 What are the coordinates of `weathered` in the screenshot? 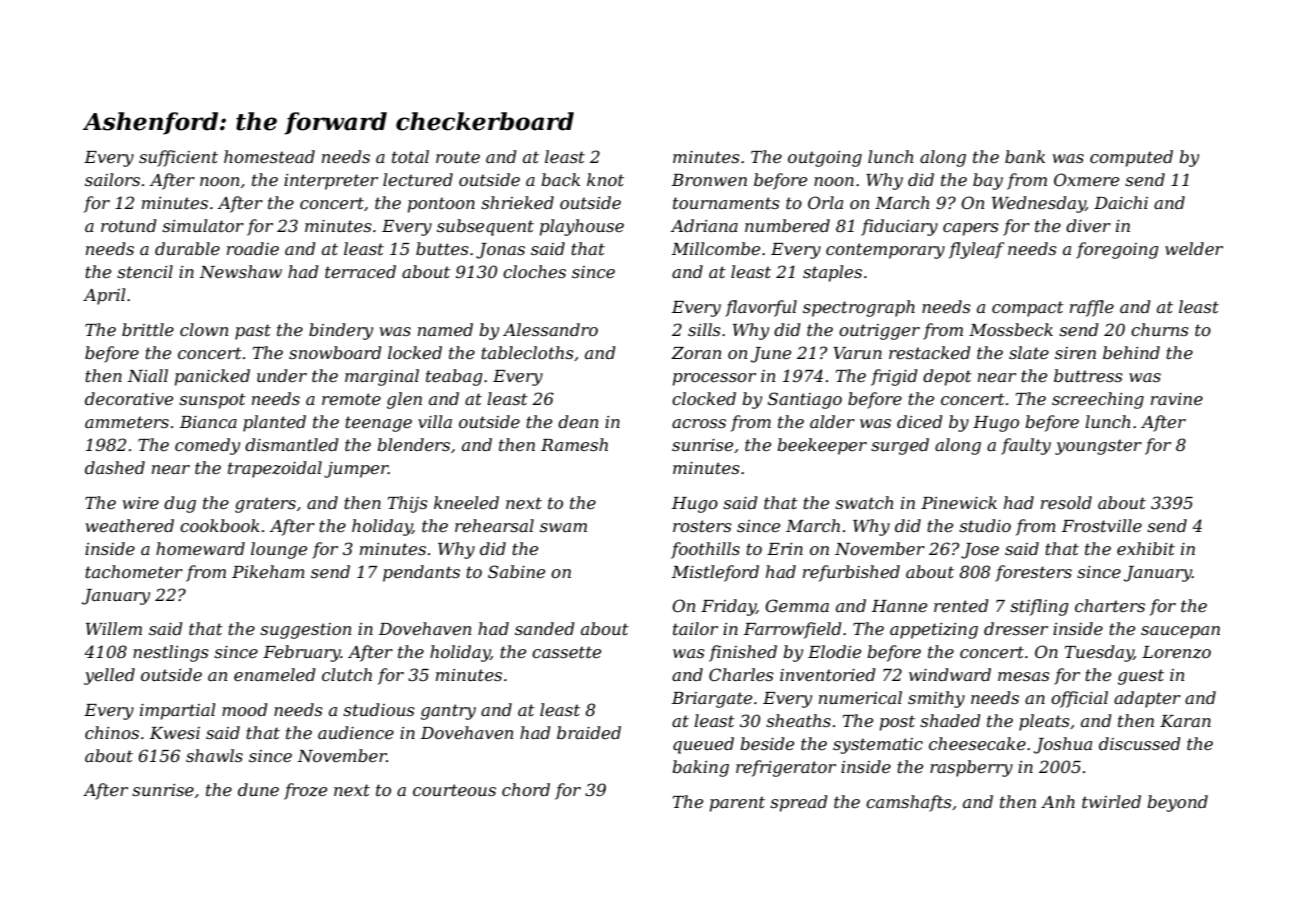 It's located at (130, 525).
